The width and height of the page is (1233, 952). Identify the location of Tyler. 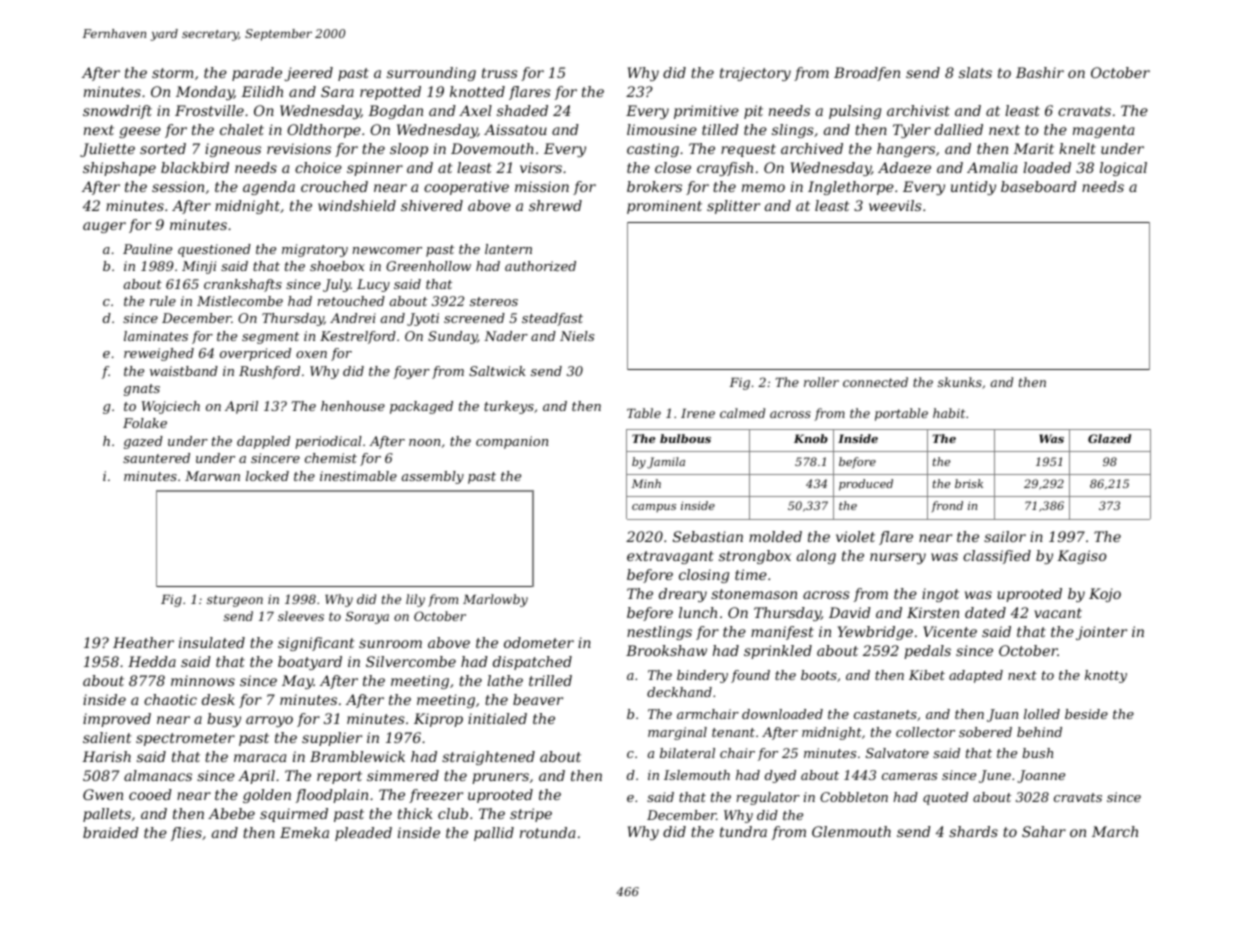
(912, 131).
